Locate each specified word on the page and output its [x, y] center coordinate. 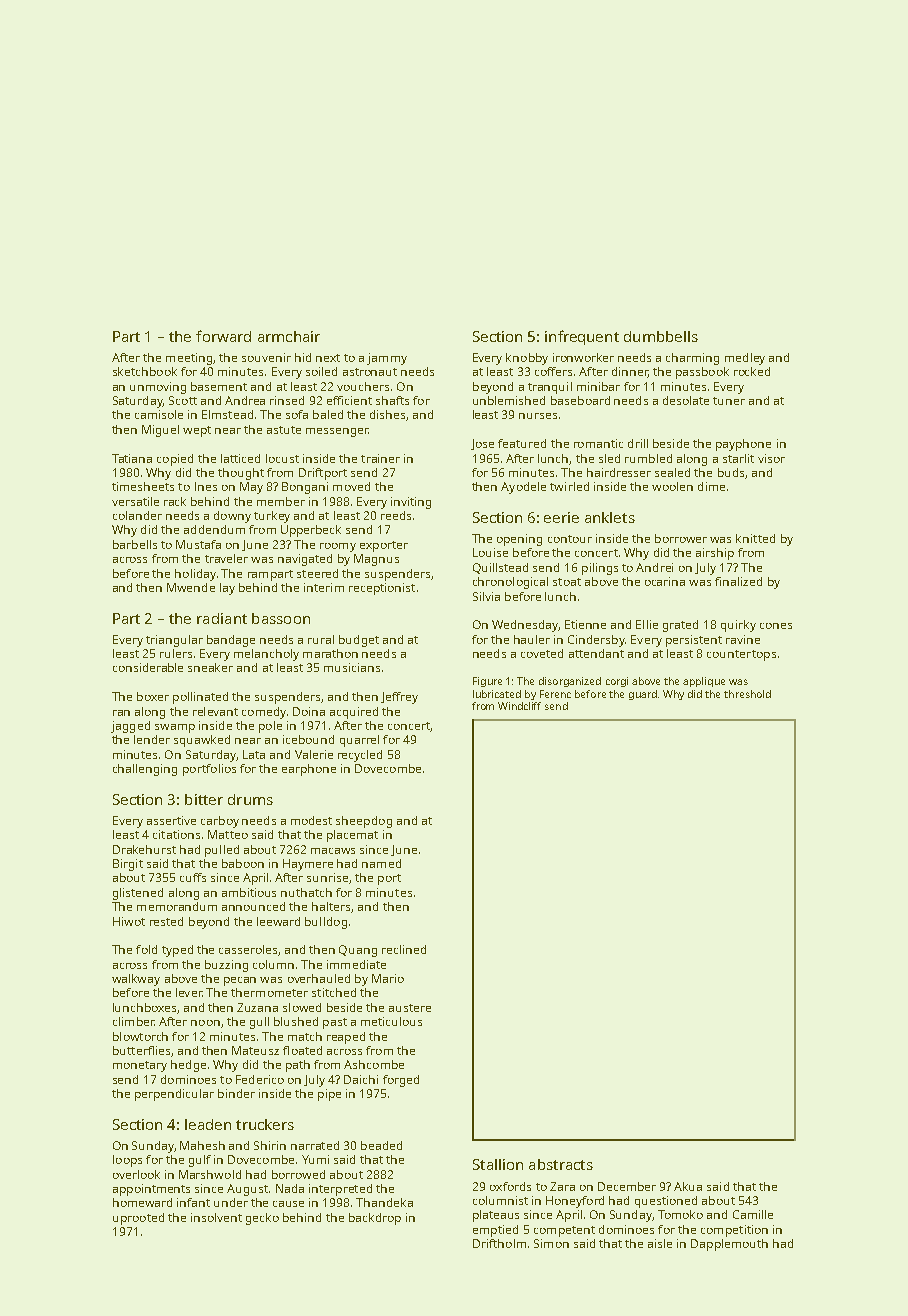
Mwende [191, 587]
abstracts [561, 1164]
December [627, 1186]
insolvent [216, 1217]
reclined [404, 949]
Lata [254, 754]
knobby [527, 359]
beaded [381, 1145]
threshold [747, 694]
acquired [354, 713]
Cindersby [596, 641]
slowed [302, 1007]
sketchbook [145, 371]
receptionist [382, 589]
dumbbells [661, 336]
